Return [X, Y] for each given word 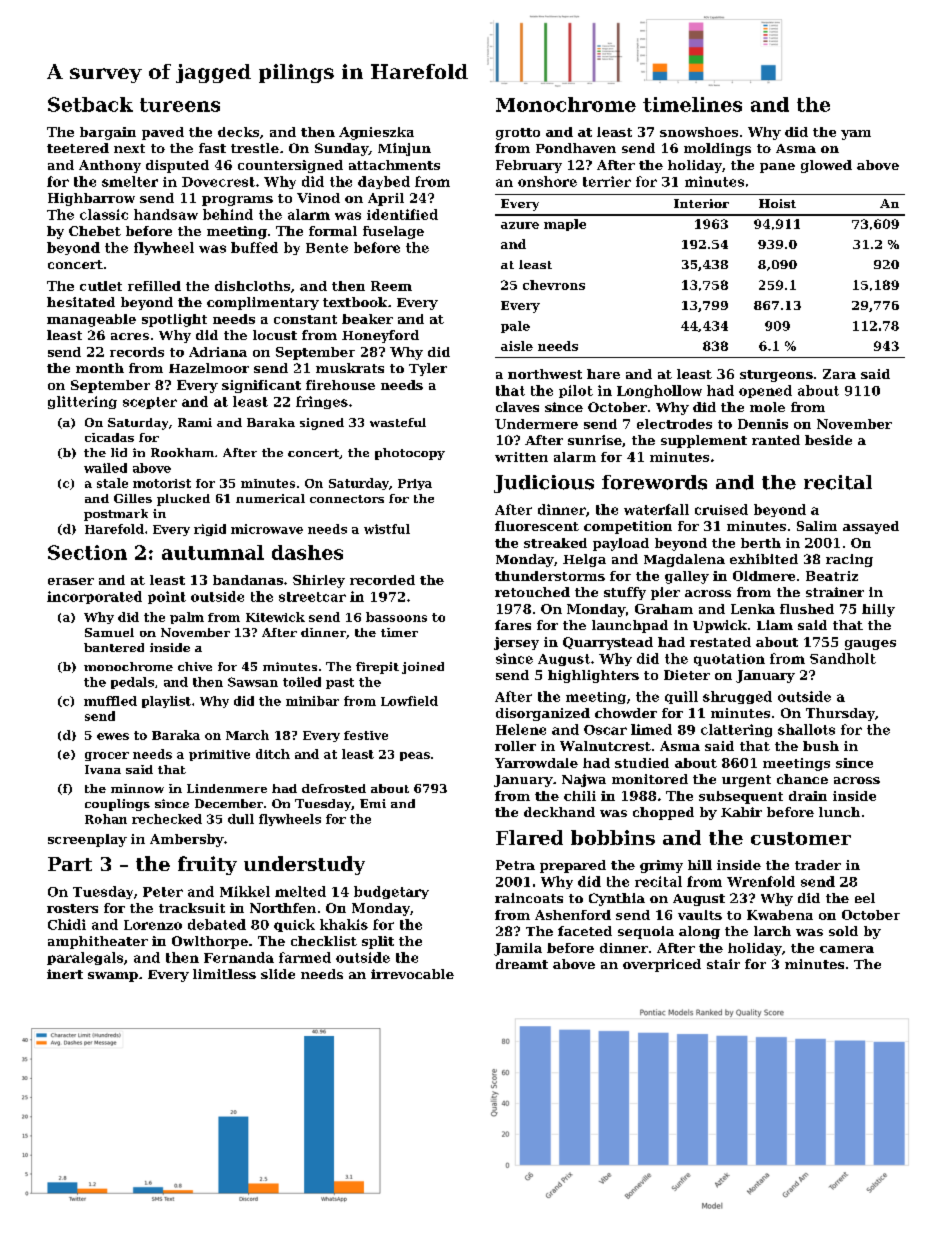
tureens [180, 105]
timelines [692, 104]
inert [65, 974]
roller [515, 746]
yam [856, 135]
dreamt [522, 964]
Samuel [109, 632]
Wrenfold [761, 881]
